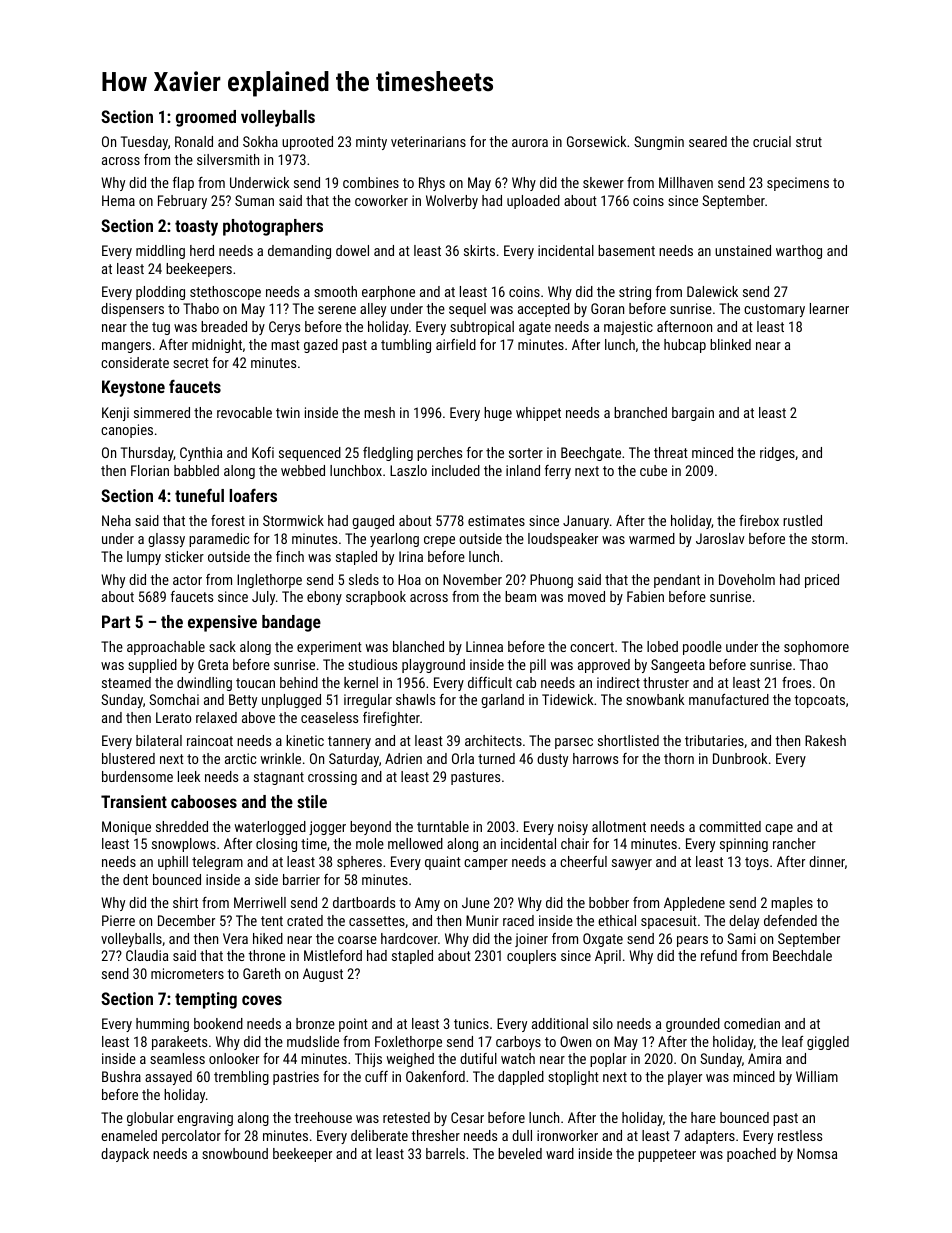 This screenshot has width=952, height=1233. What do you see at coordinates (479, 250) in the screenshot?
I see `skirts` at bounding box center [479, 250].
